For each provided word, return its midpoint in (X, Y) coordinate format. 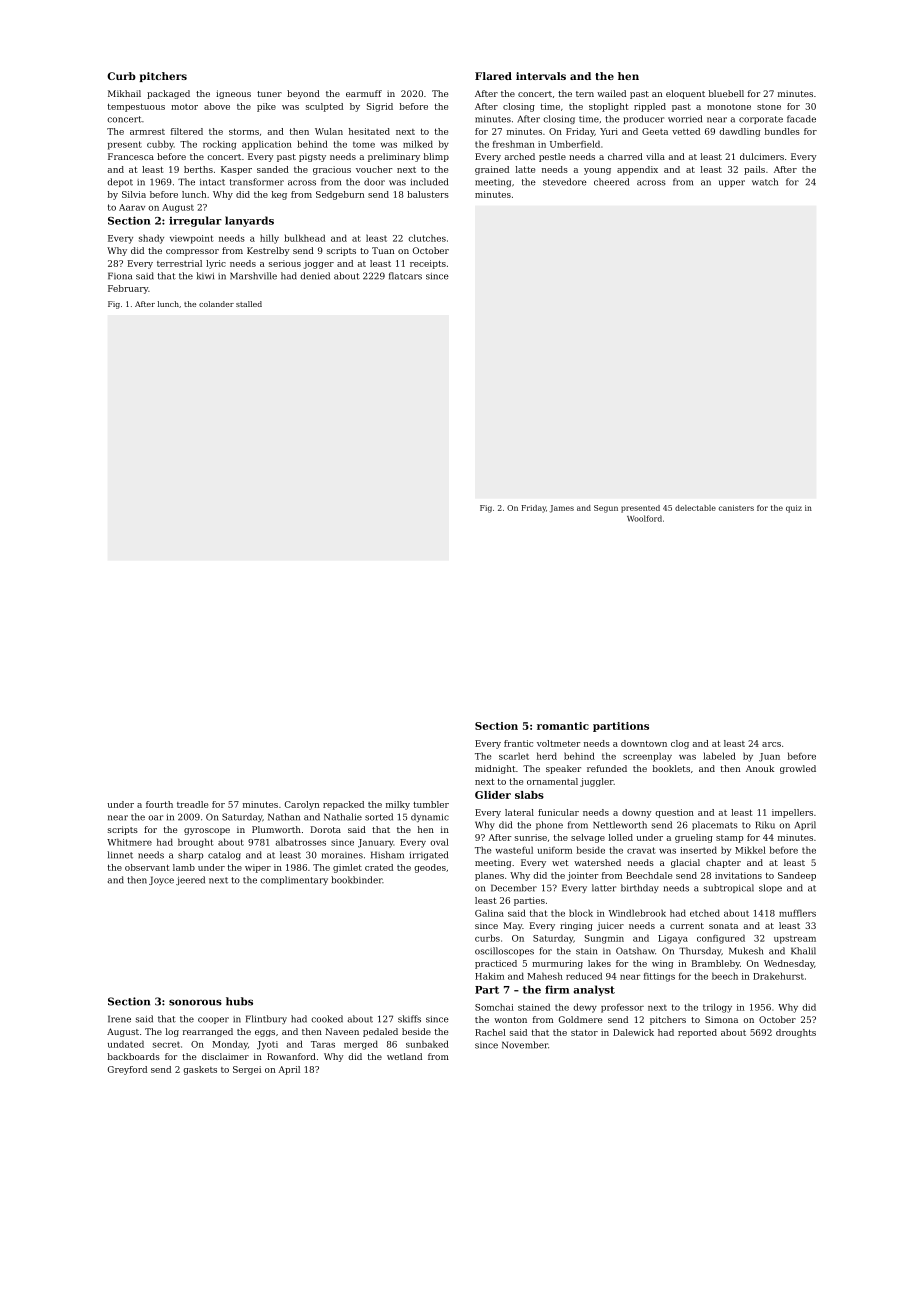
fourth (159, 804)
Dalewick (633, 1032)
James (562, 509)
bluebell (726, 93)
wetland (404, 1056)
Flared (493, 76)
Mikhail (124, 93)
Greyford (127, 1070)
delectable (695, 508)
